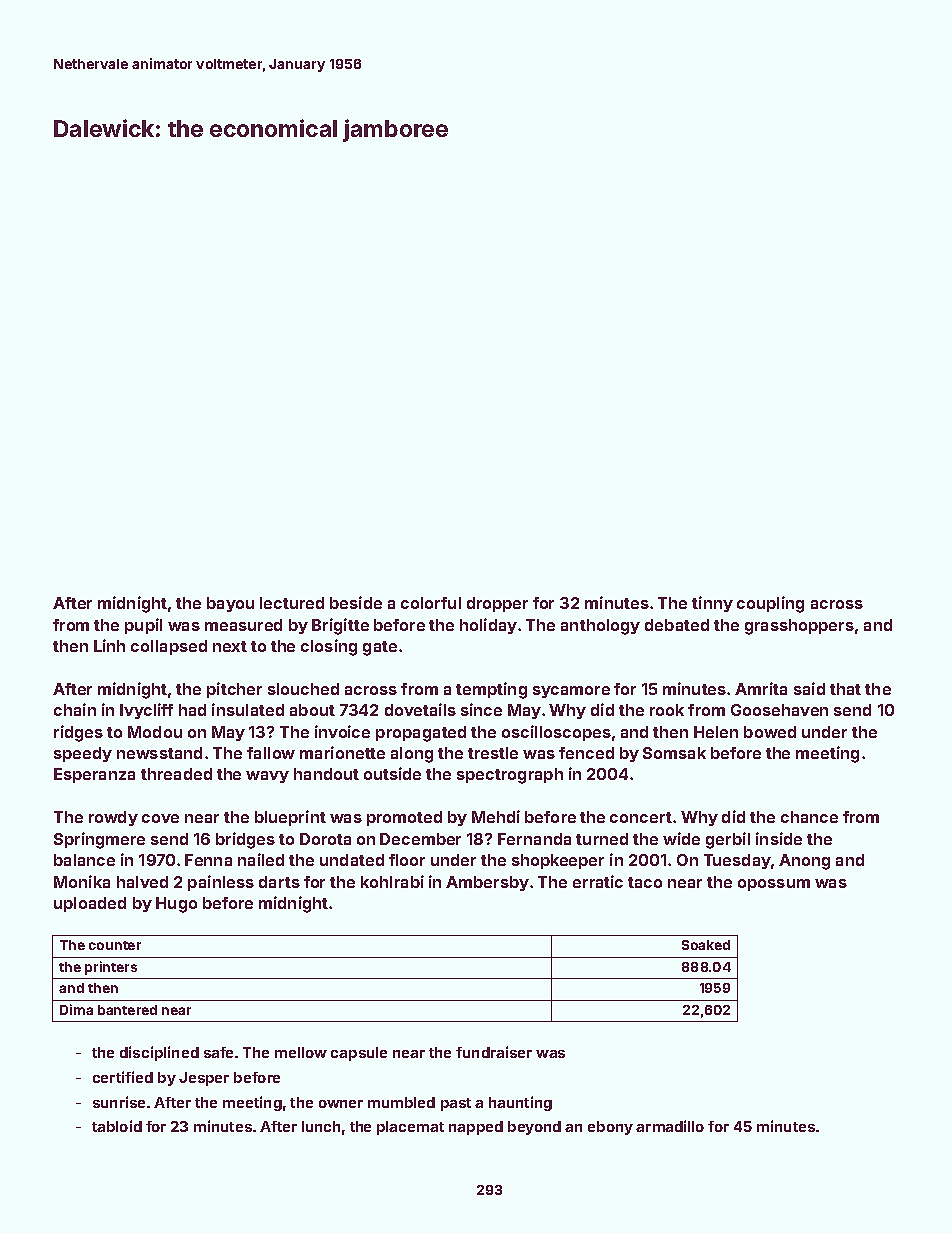 This screenshot has width=952, height=1233. I want to click on bayou, so click(230, 604).
